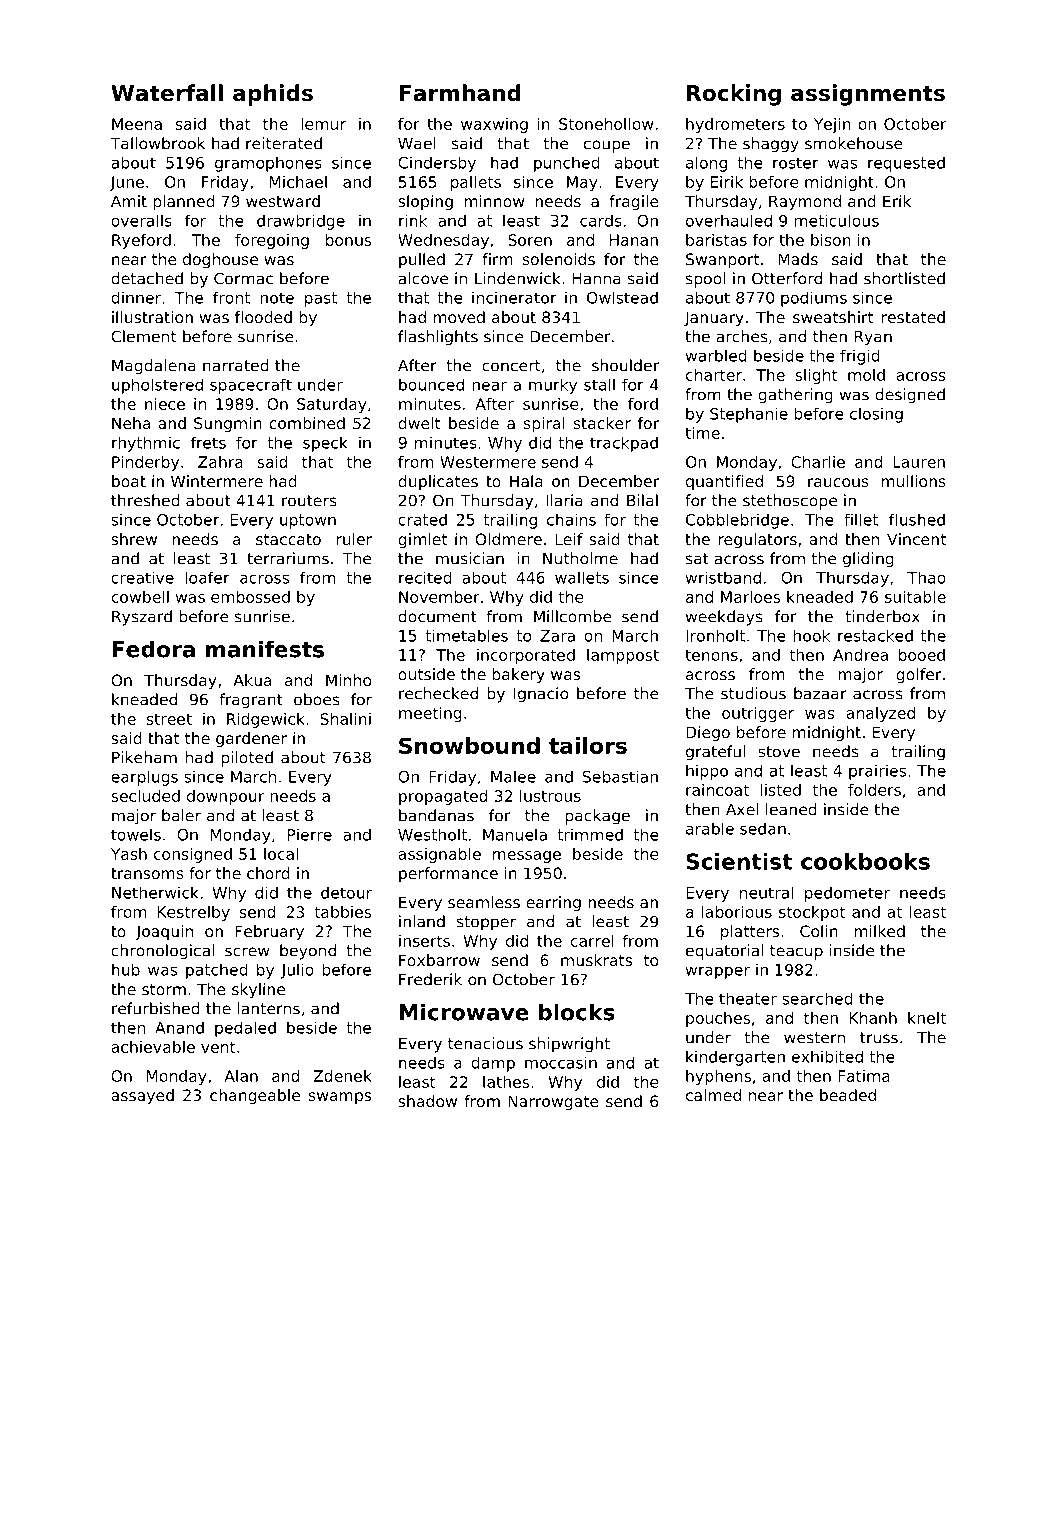 This image has height=1531, width=1057. What do you see at coordinates (868, 95) in the image?
I see `assignments` at bounding box center [868, 95].
